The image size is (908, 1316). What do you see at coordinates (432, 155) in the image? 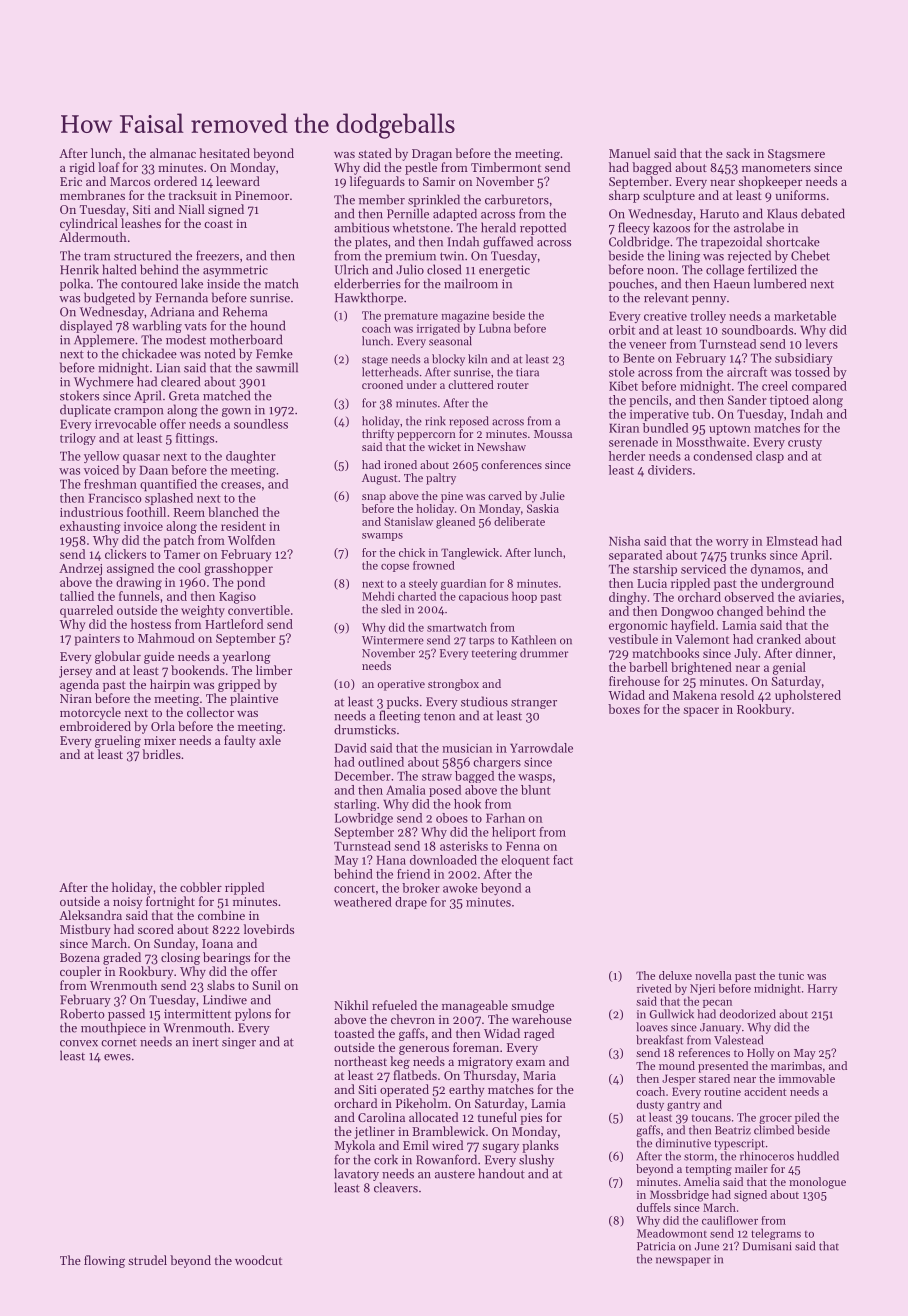
I see `Dragan` at bounding box center [432, 155].
